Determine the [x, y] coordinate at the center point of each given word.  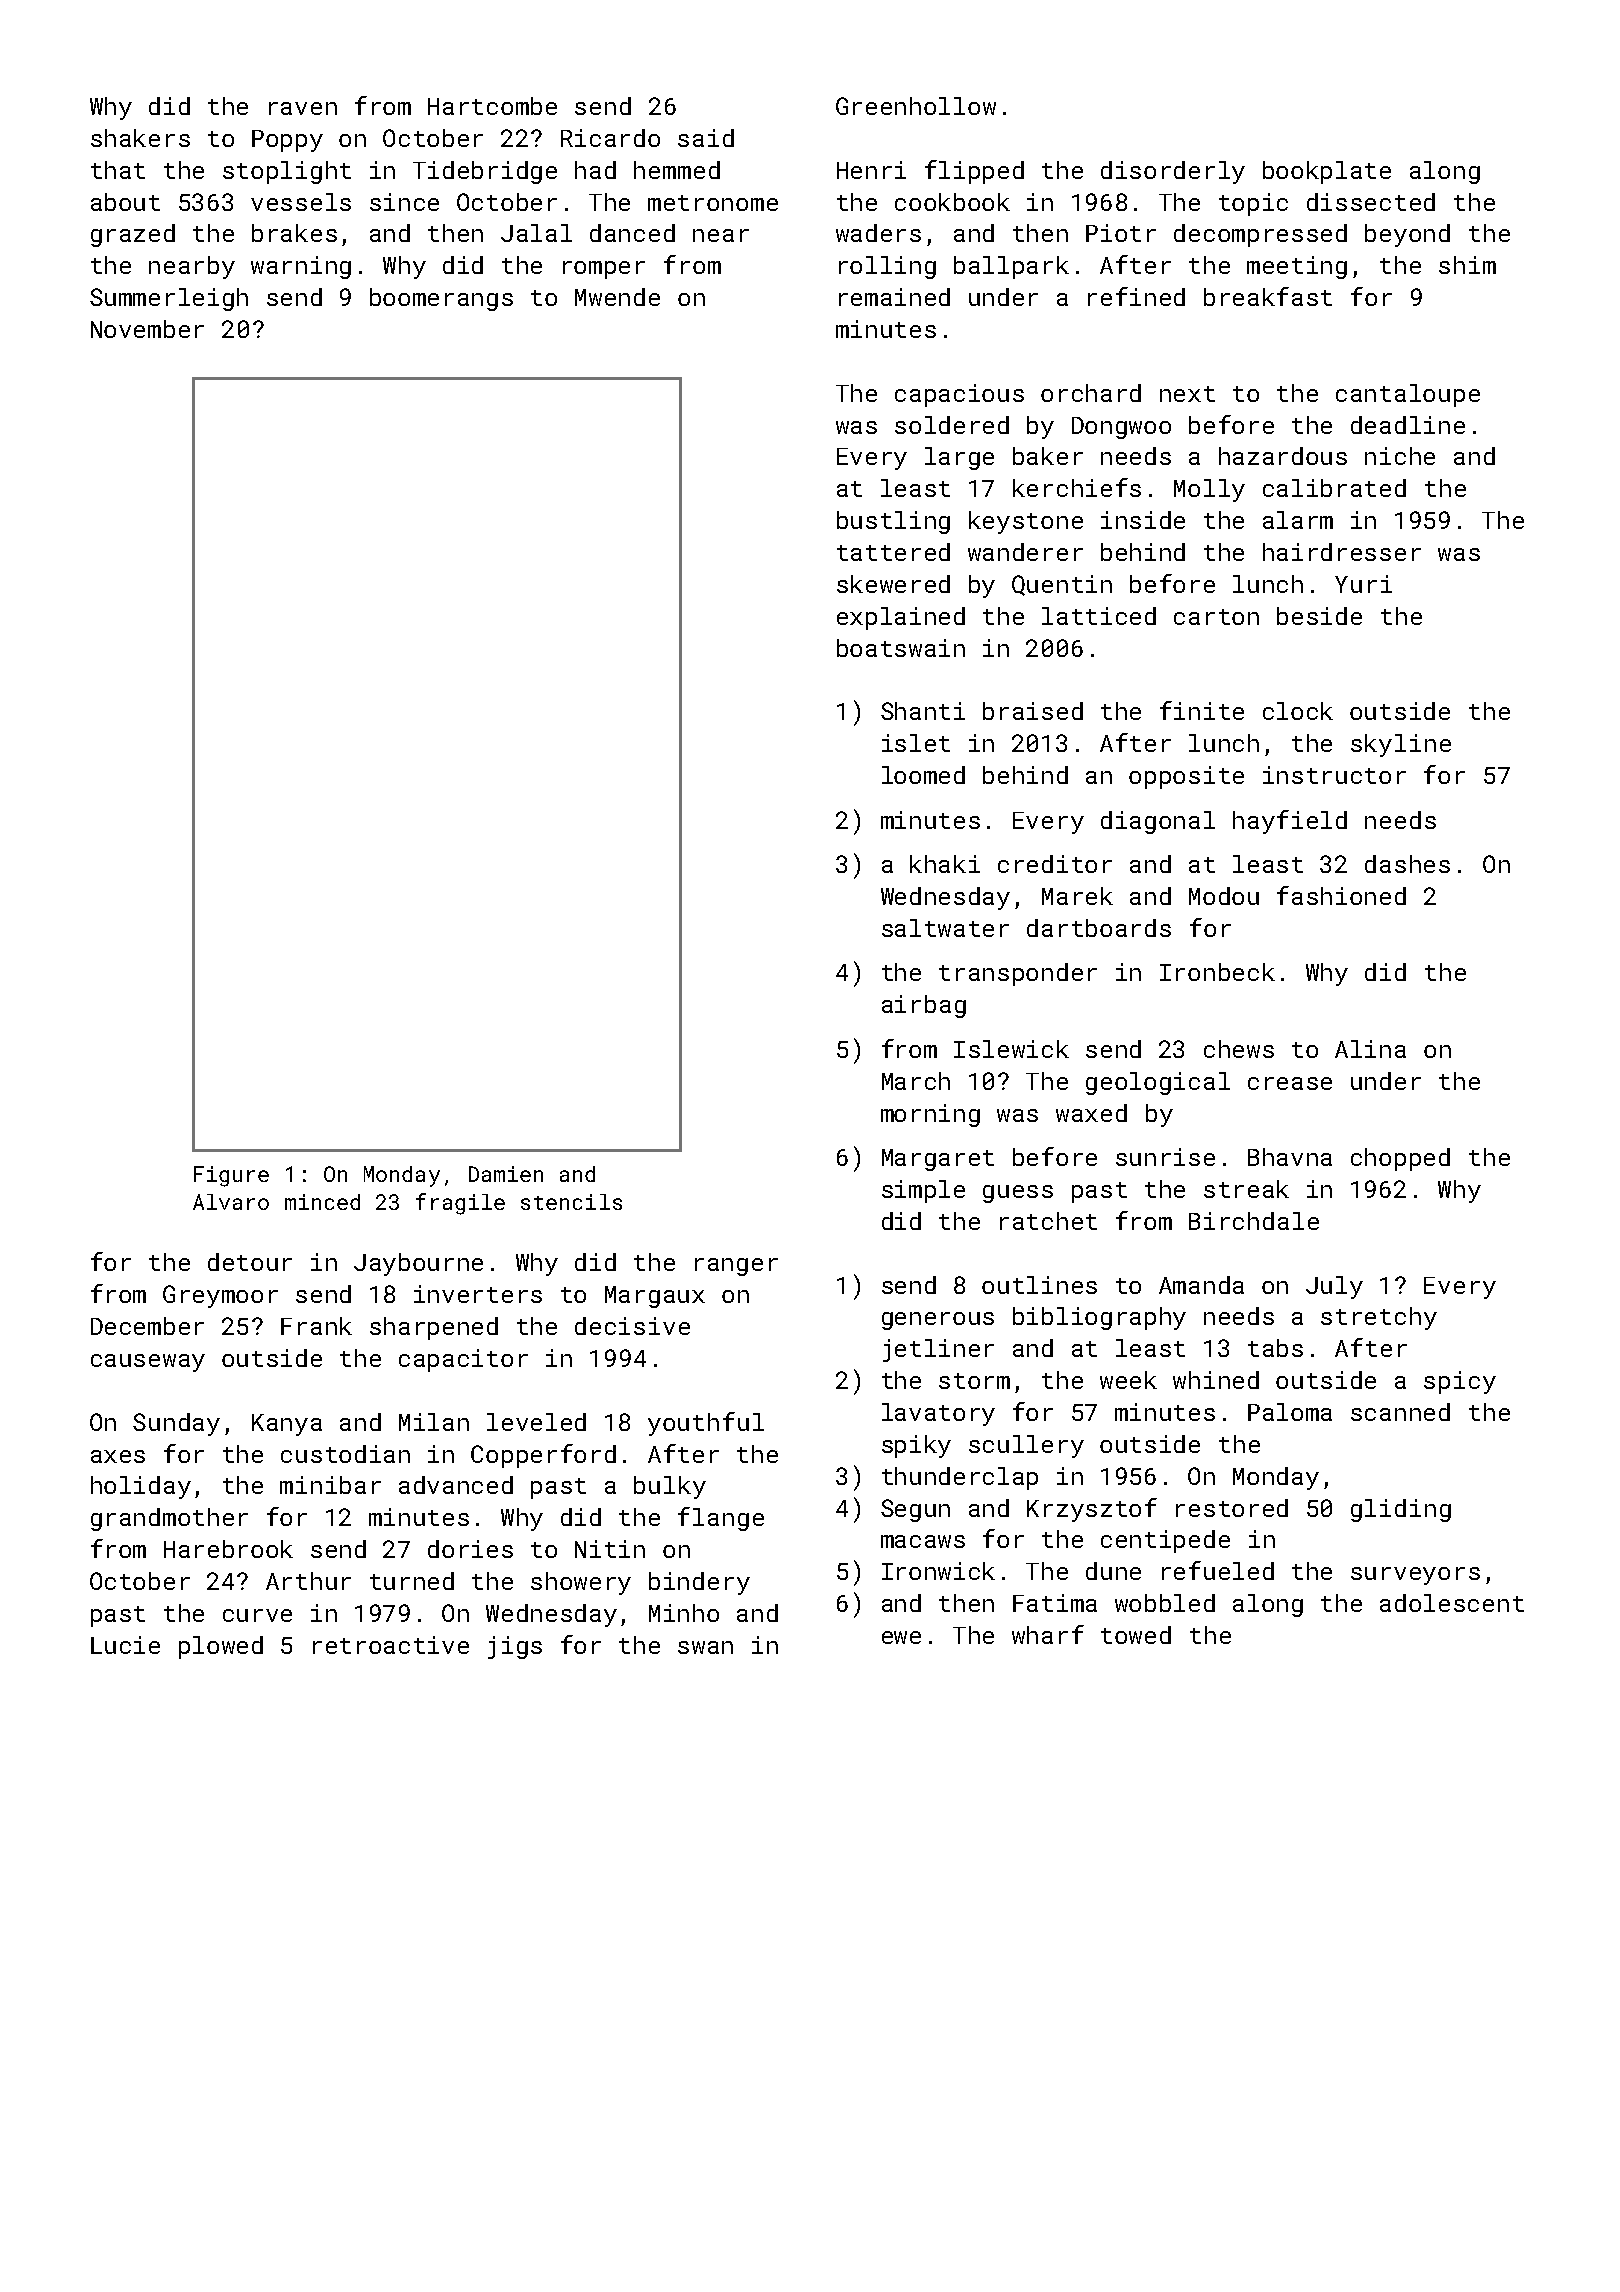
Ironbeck [1217, 972]
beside [1319, 616]
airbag [924, 1006]
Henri [871, 170]
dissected [1371, 202]
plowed [221, 1647]
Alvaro [231, 1202]
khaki [945, 864]
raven [303, 108]
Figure [231, 1176]
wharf [1048, 1634]
